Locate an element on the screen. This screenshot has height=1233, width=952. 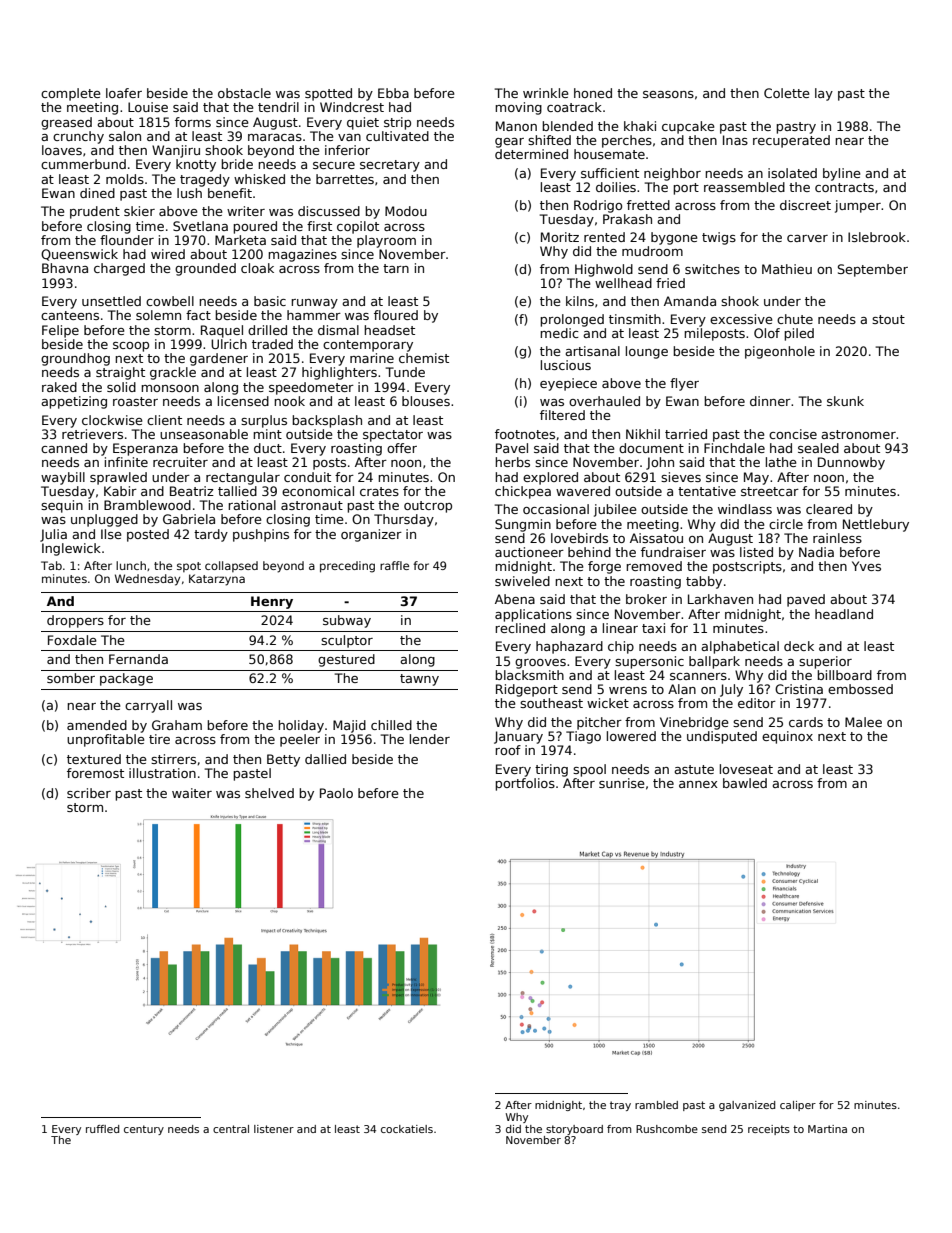
roof is located at coordinates (508, 750).
